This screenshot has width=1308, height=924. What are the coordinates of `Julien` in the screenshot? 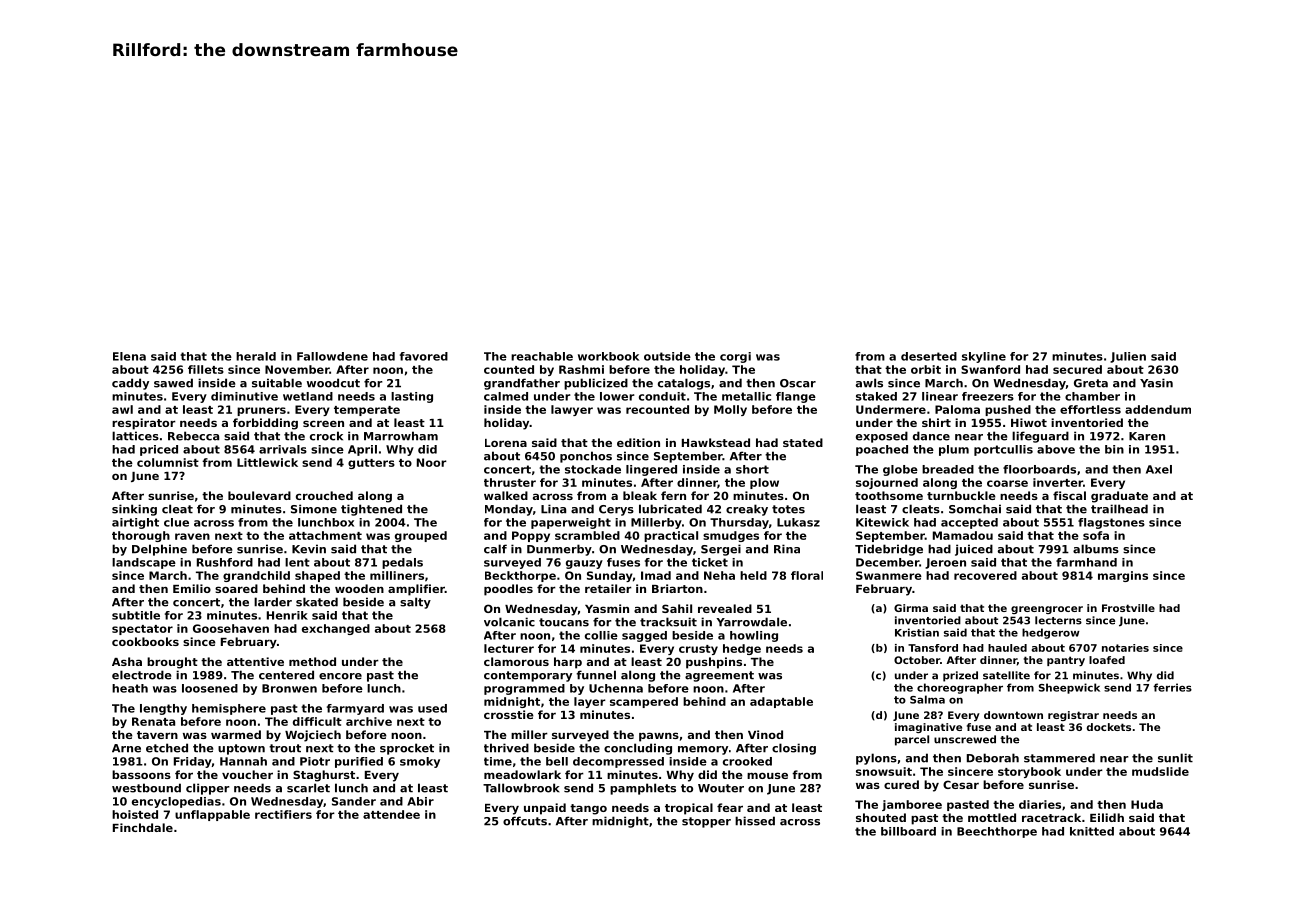 It's located at (1128, 357).
